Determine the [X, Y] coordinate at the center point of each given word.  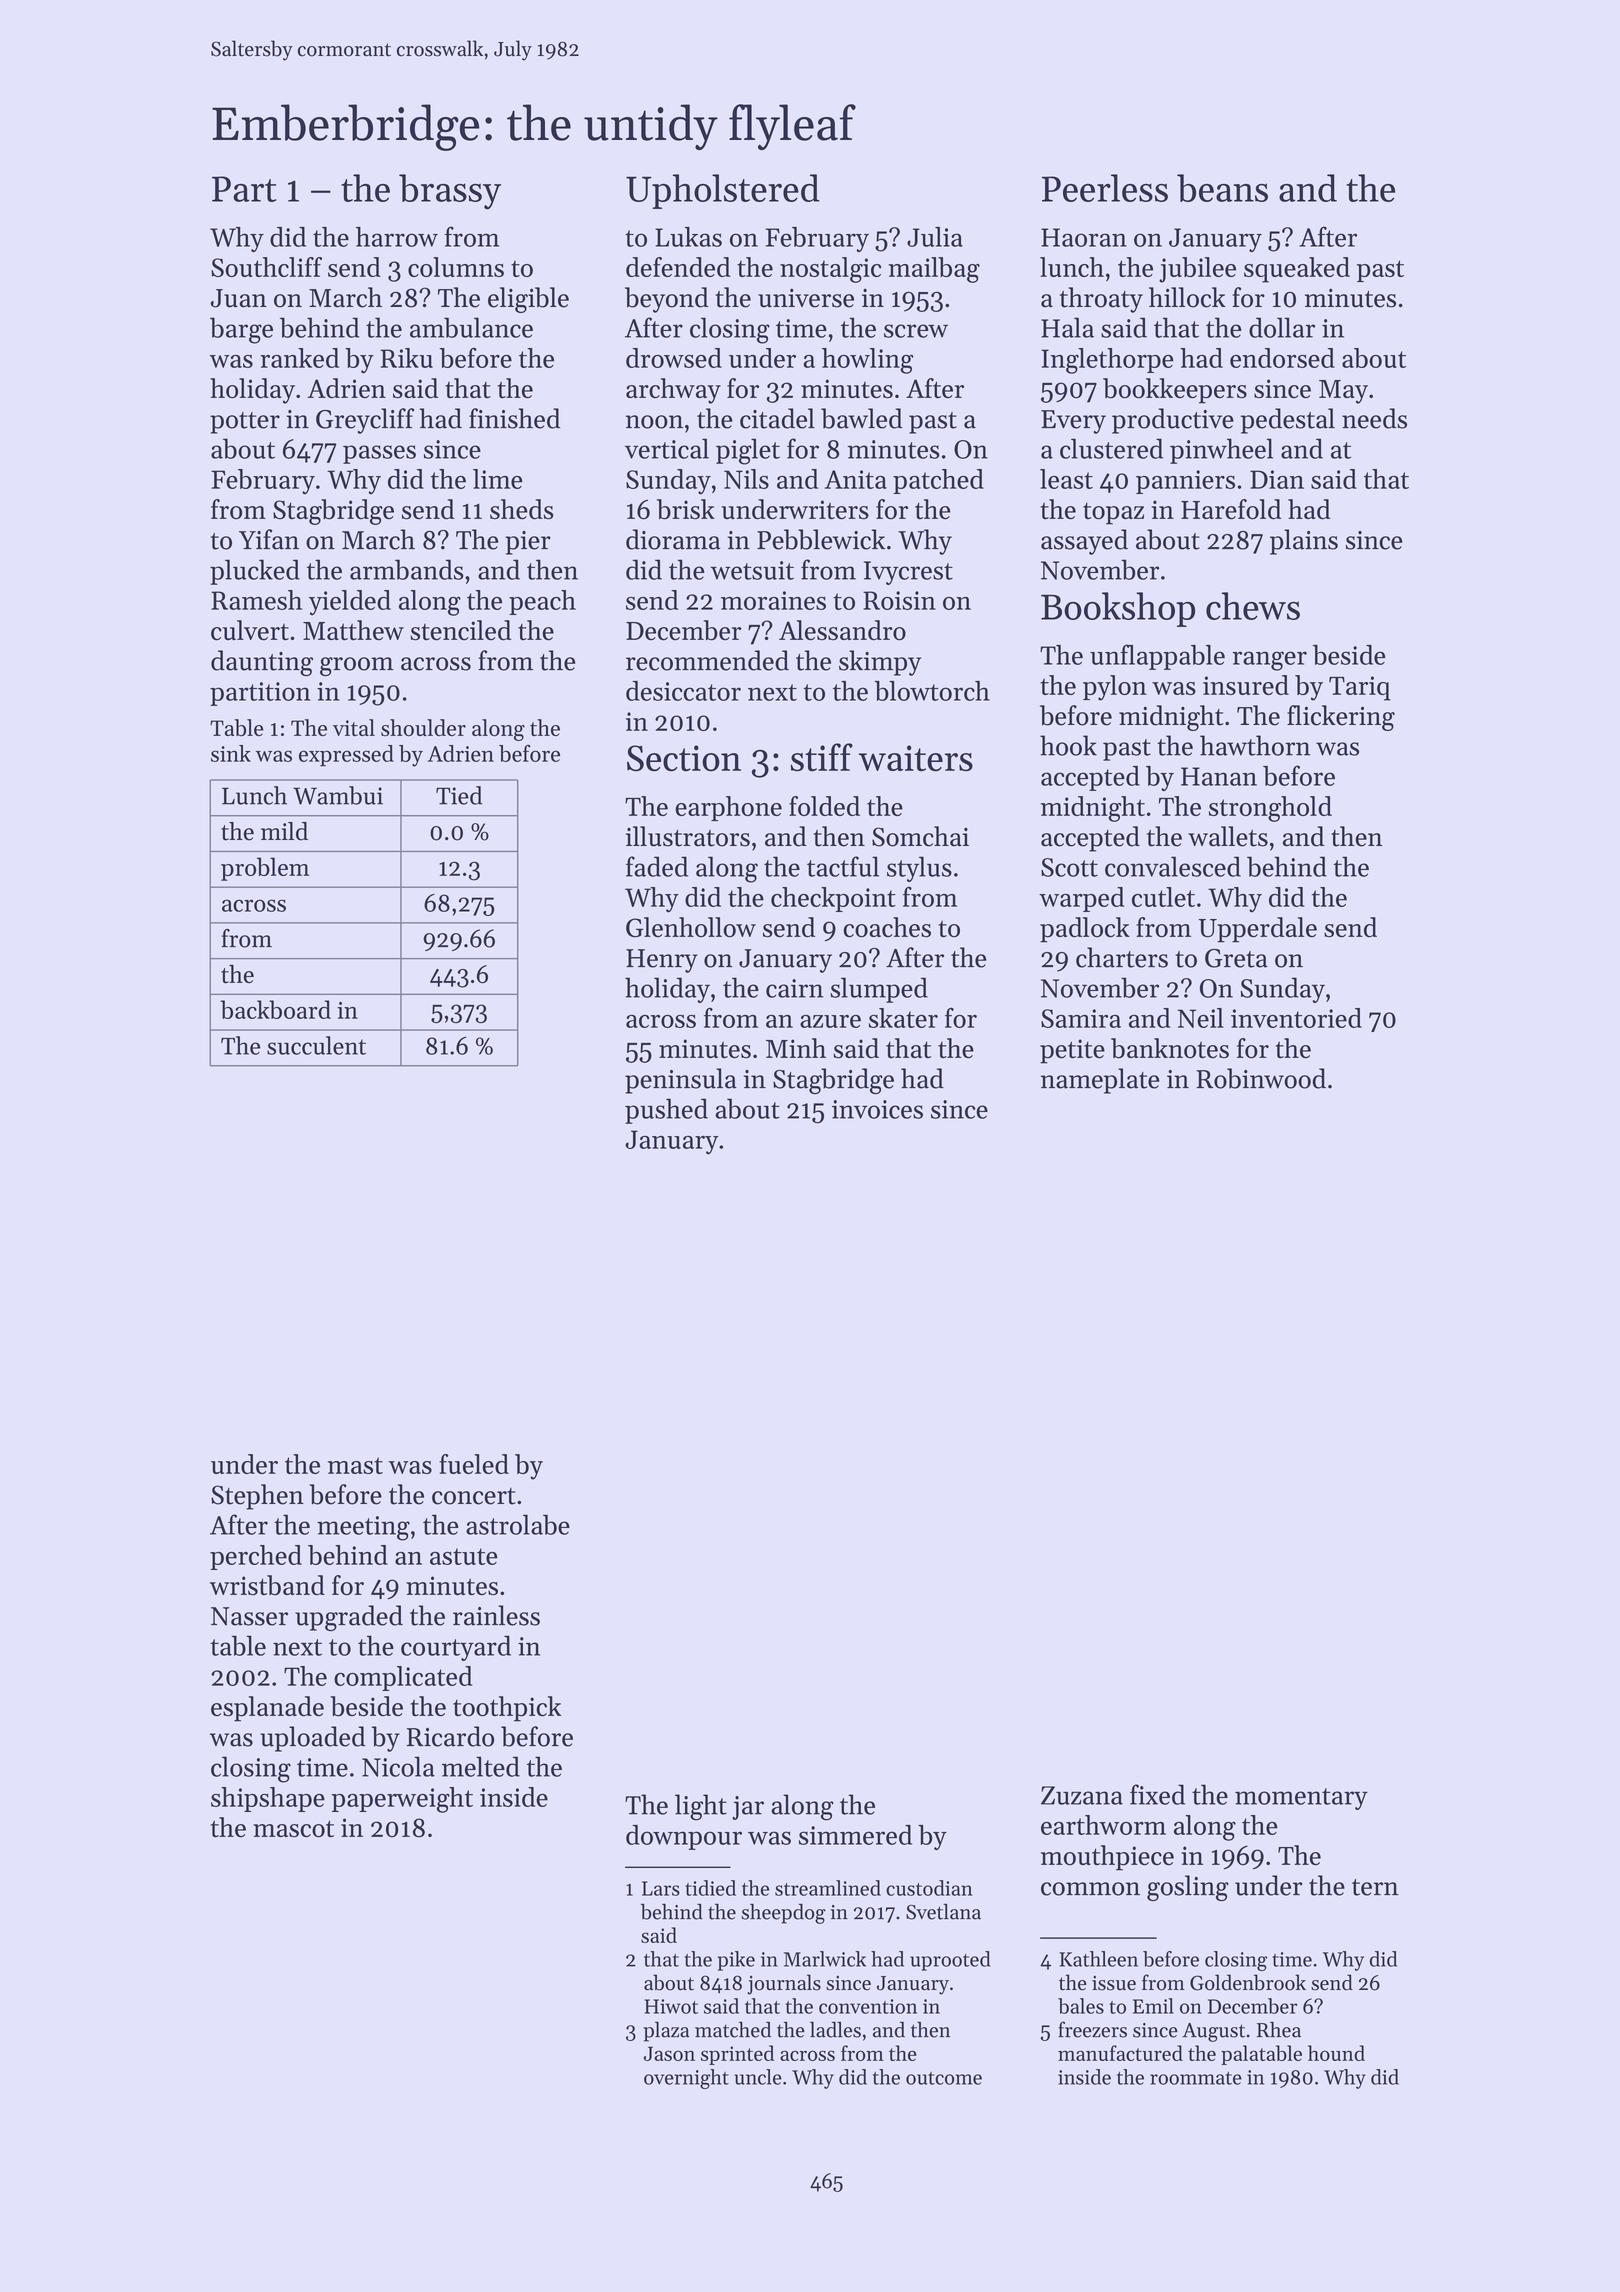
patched [938, 481]
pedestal [1288, 421]
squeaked [1297, 270]
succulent [316, 1045]
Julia [935, 237]
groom [357, 666]
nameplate [1100, 1081]
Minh [796, 1048]
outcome [944, 2078]
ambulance [471, 327]
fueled [474, 1464]
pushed [666, 1111]
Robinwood [1261, 1078]
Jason [669, 2053]
